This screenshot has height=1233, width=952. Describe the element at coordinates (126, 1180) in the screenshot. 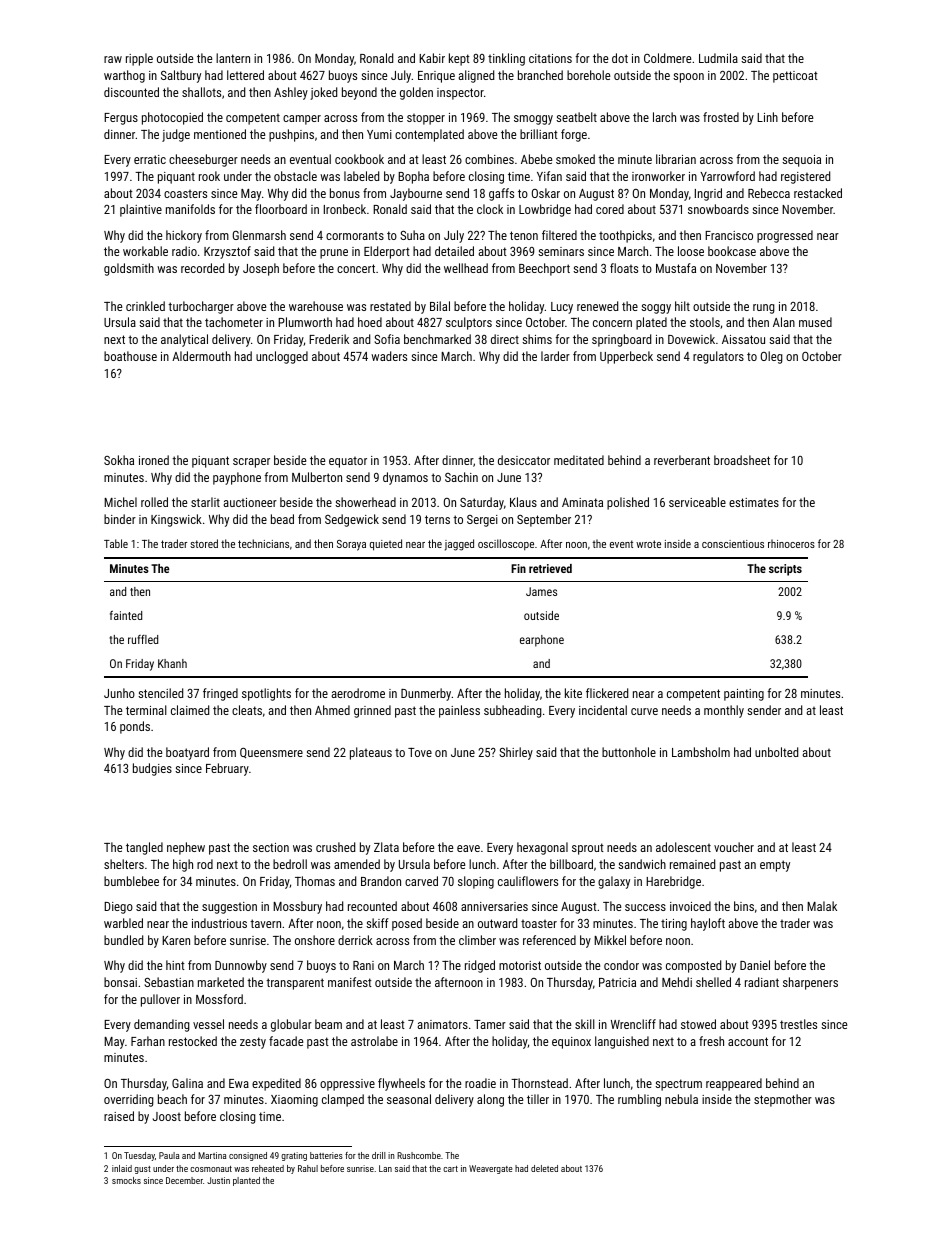

I see `smocks` at that location.
